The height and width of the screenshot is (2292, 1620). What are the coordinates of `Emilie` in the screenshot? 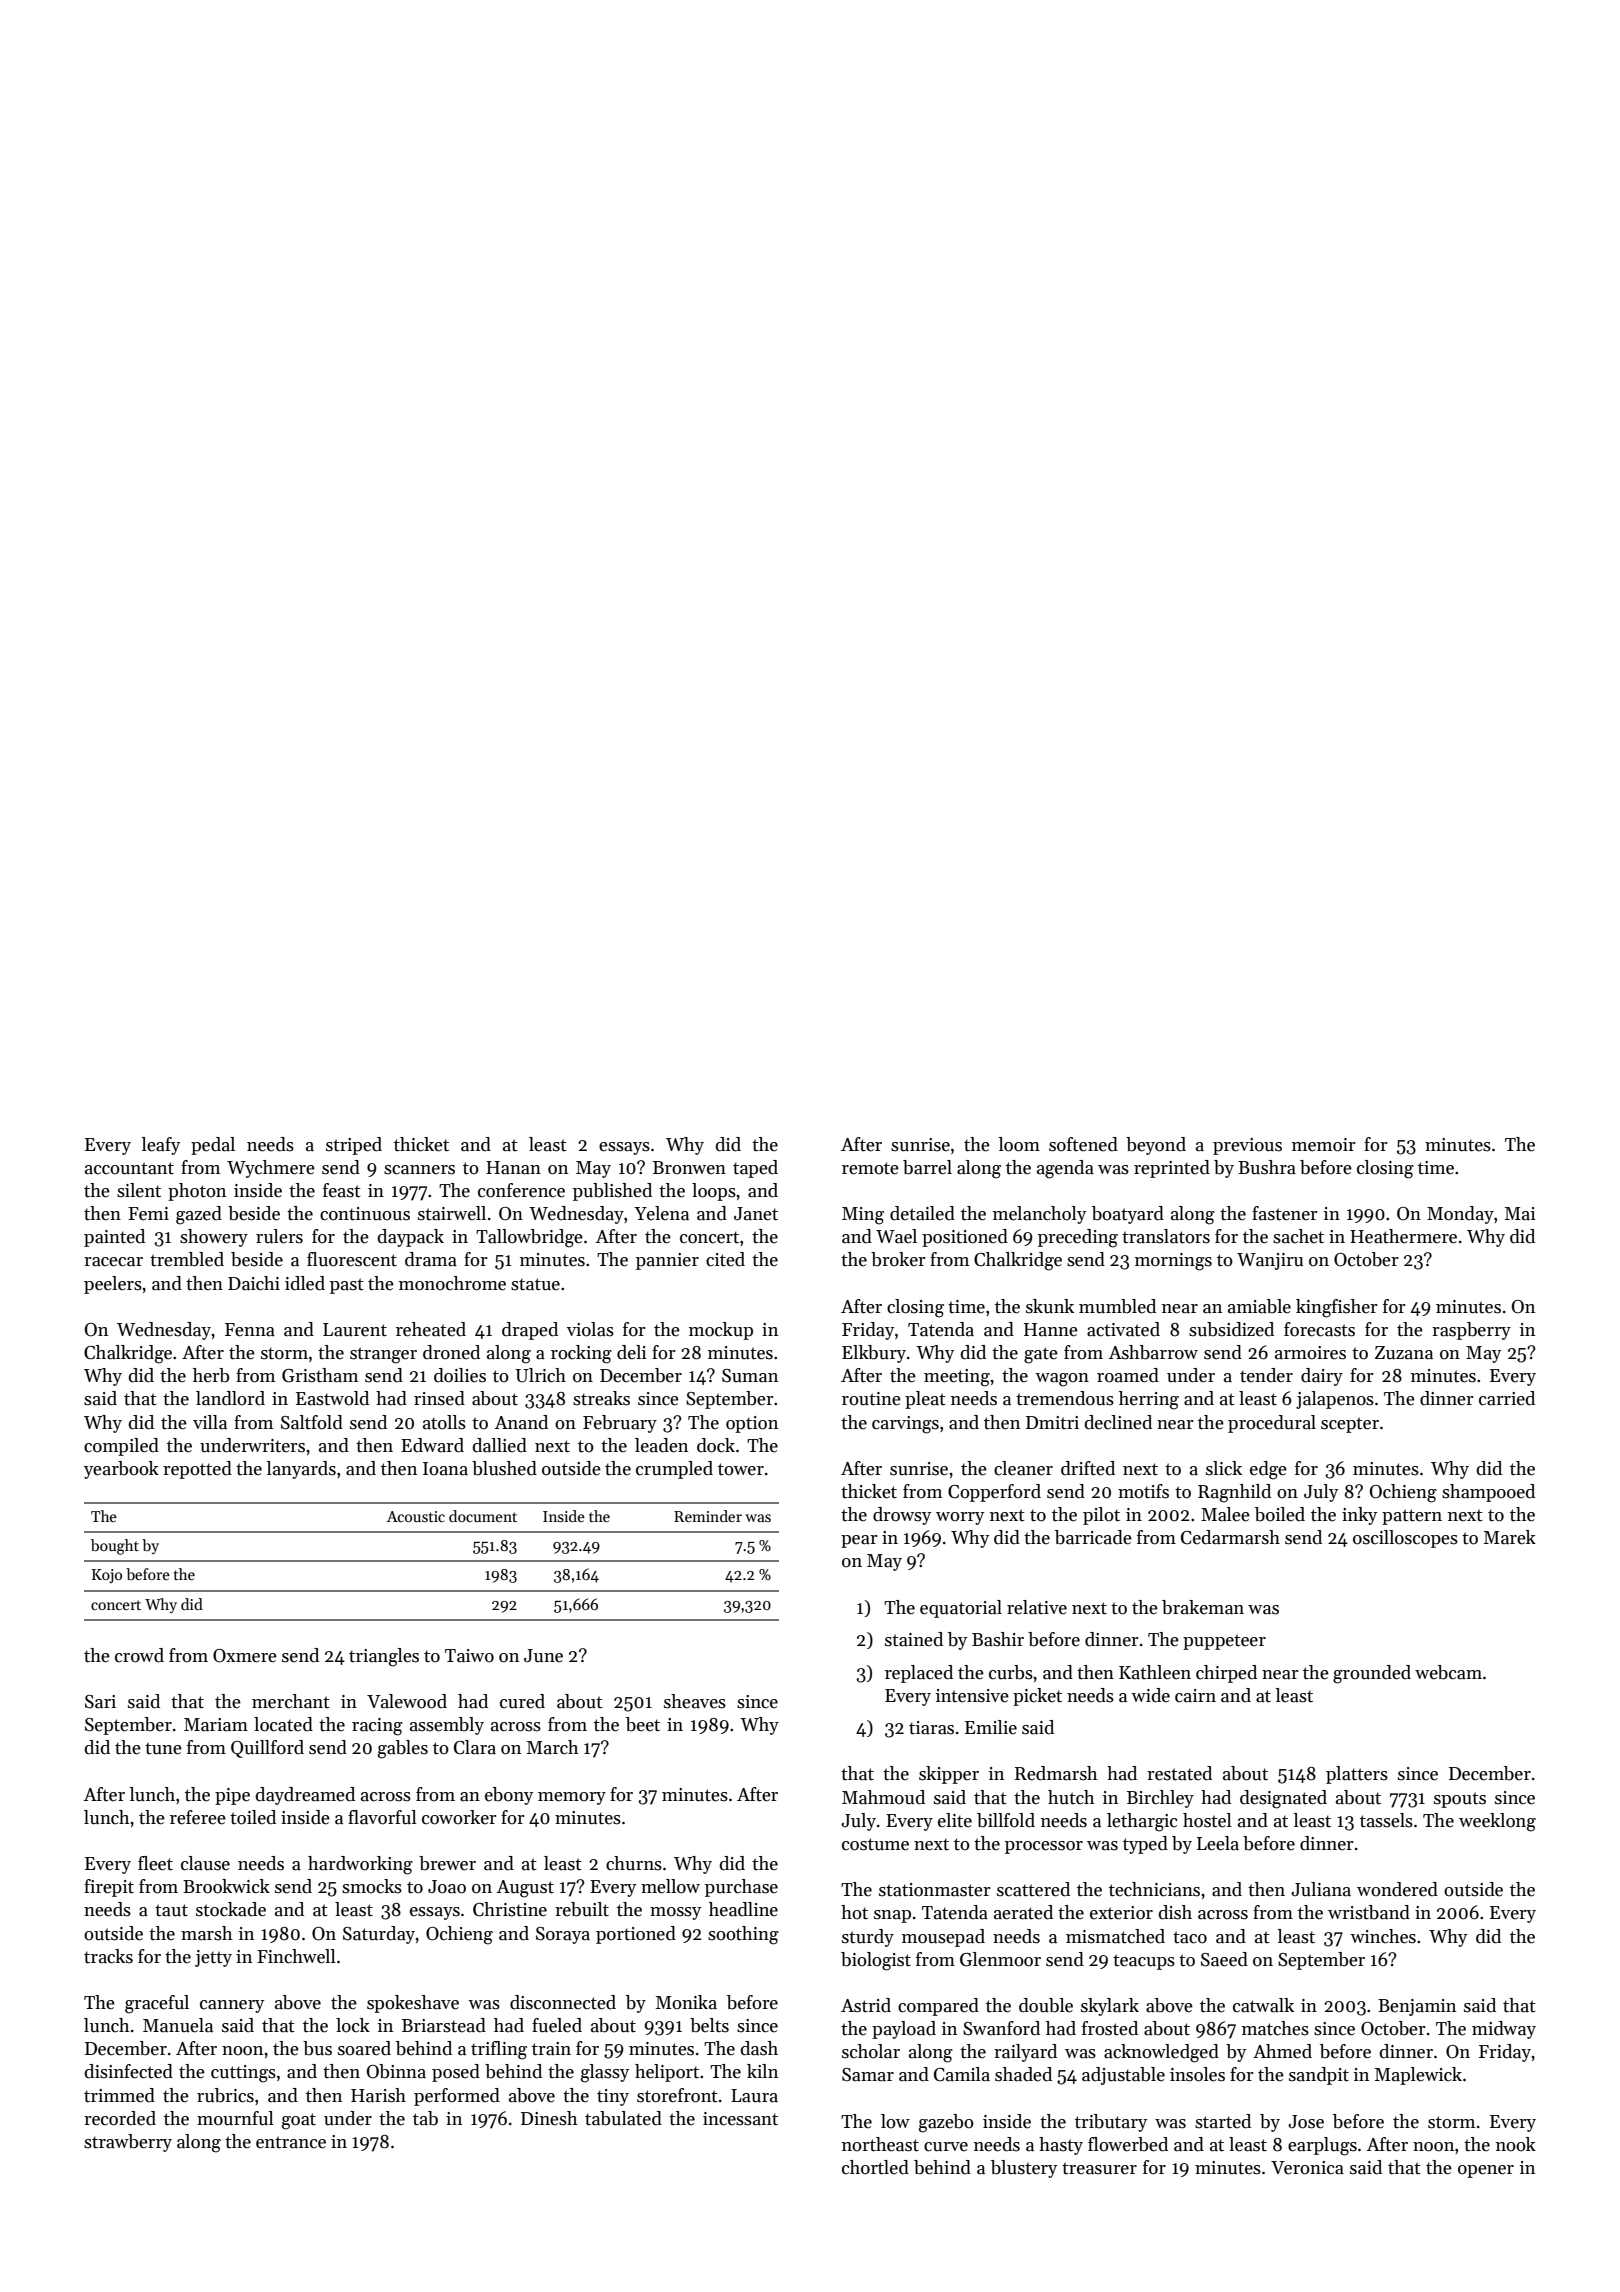 It's located at (991, 1727).
